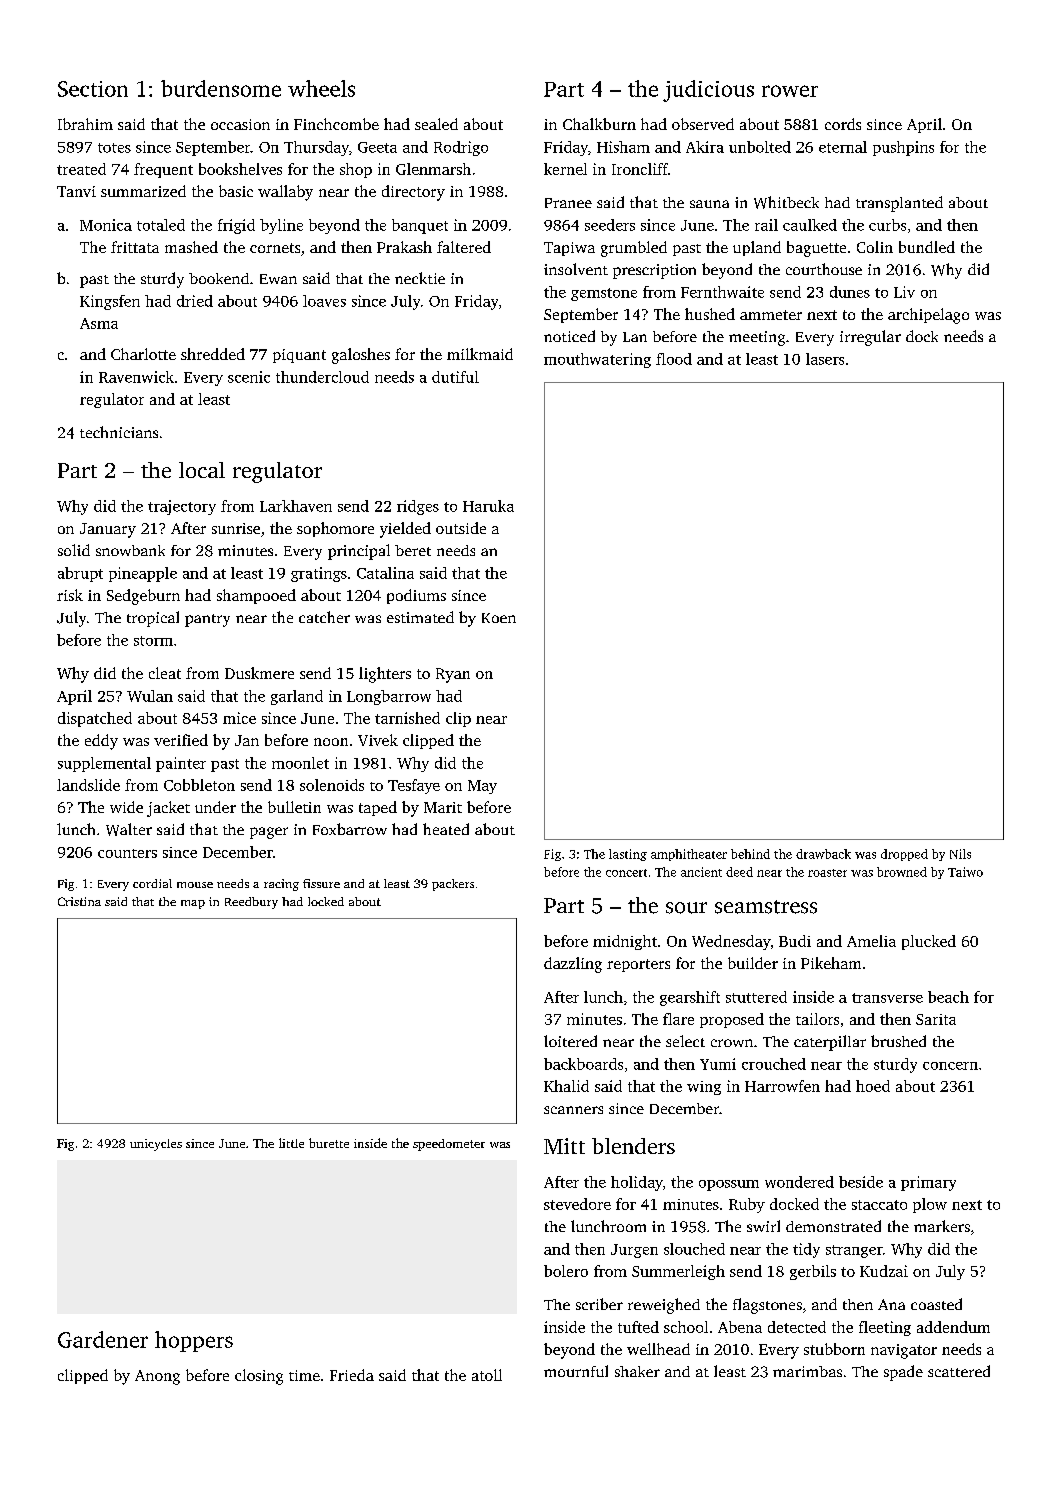 This screenshot has width=1061, height=1507. What do you see at coordinates (795, 941) in the screenshot?
I see `Budi` at bounding box center [795, 941].
